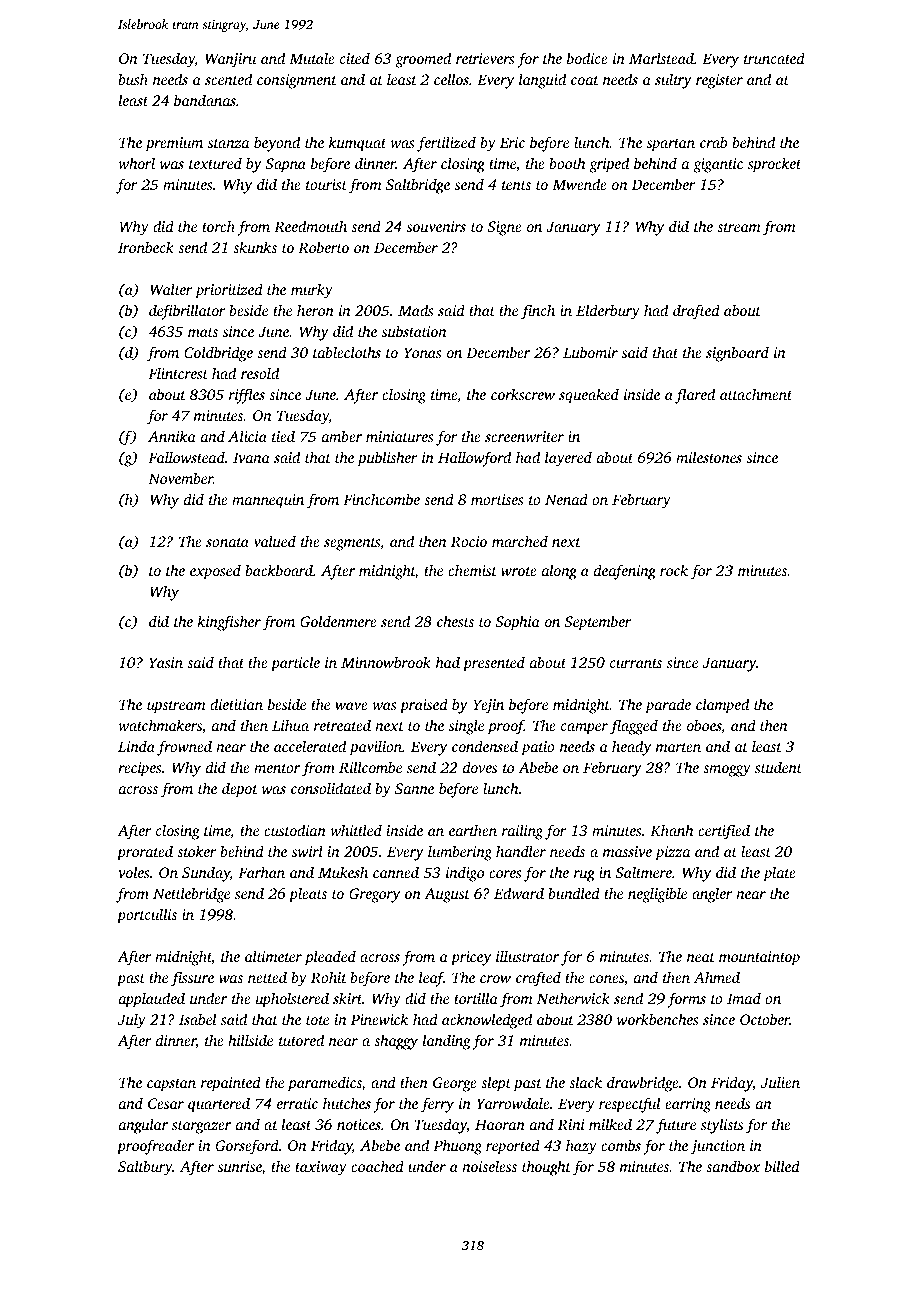 Image resolution: width=924 pixels, height=1308 pixels. I want to click on Wanjiru, so click(230, 60).
